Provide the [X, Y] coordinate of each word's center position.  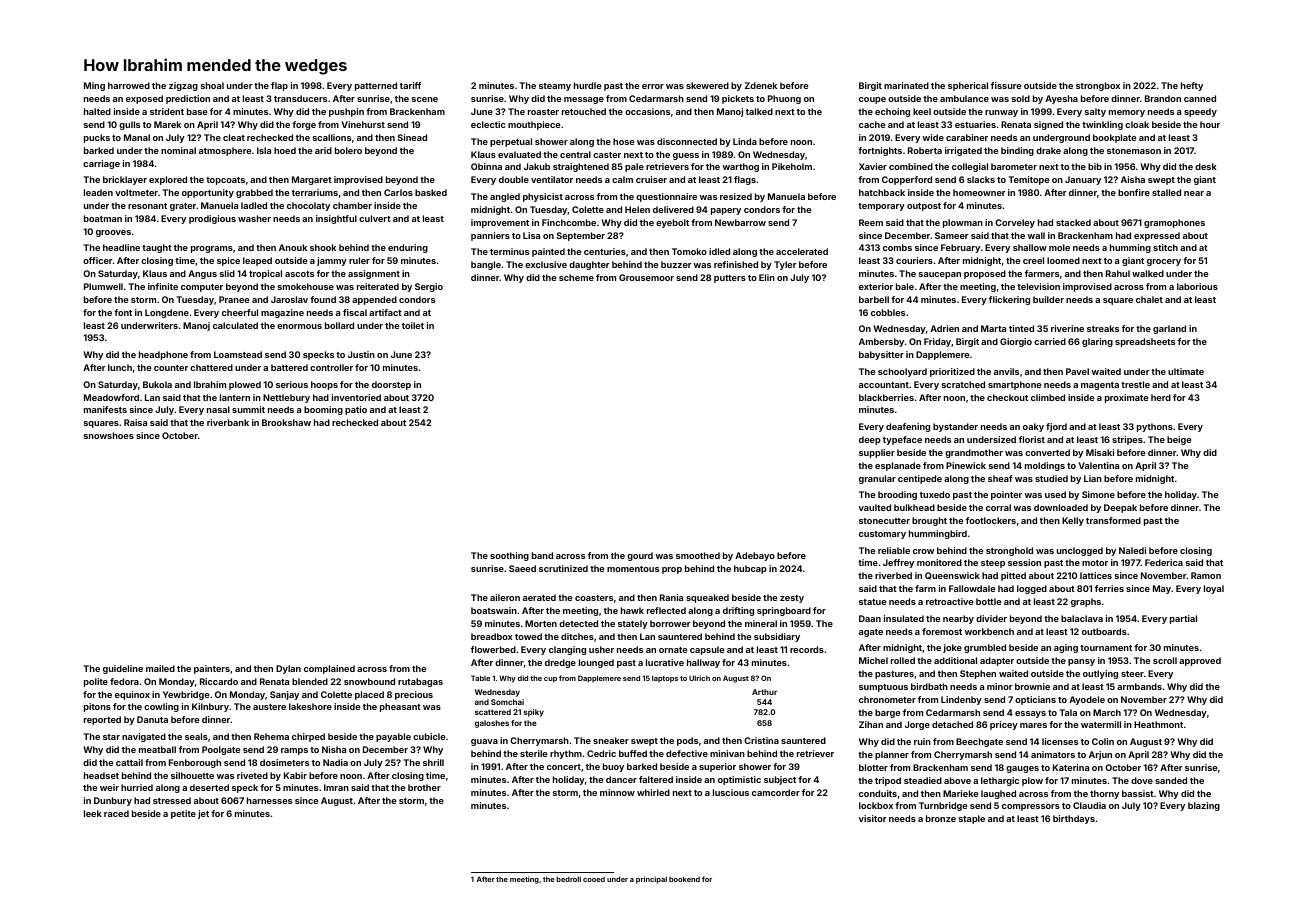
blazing [1204, 806]
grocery [1164, 262]
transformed [1113, 520]
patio [356, 410]
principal [651, 880]
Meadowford [111, 397]
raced [116, 813]
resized [736, 196]
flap [279, 86]
